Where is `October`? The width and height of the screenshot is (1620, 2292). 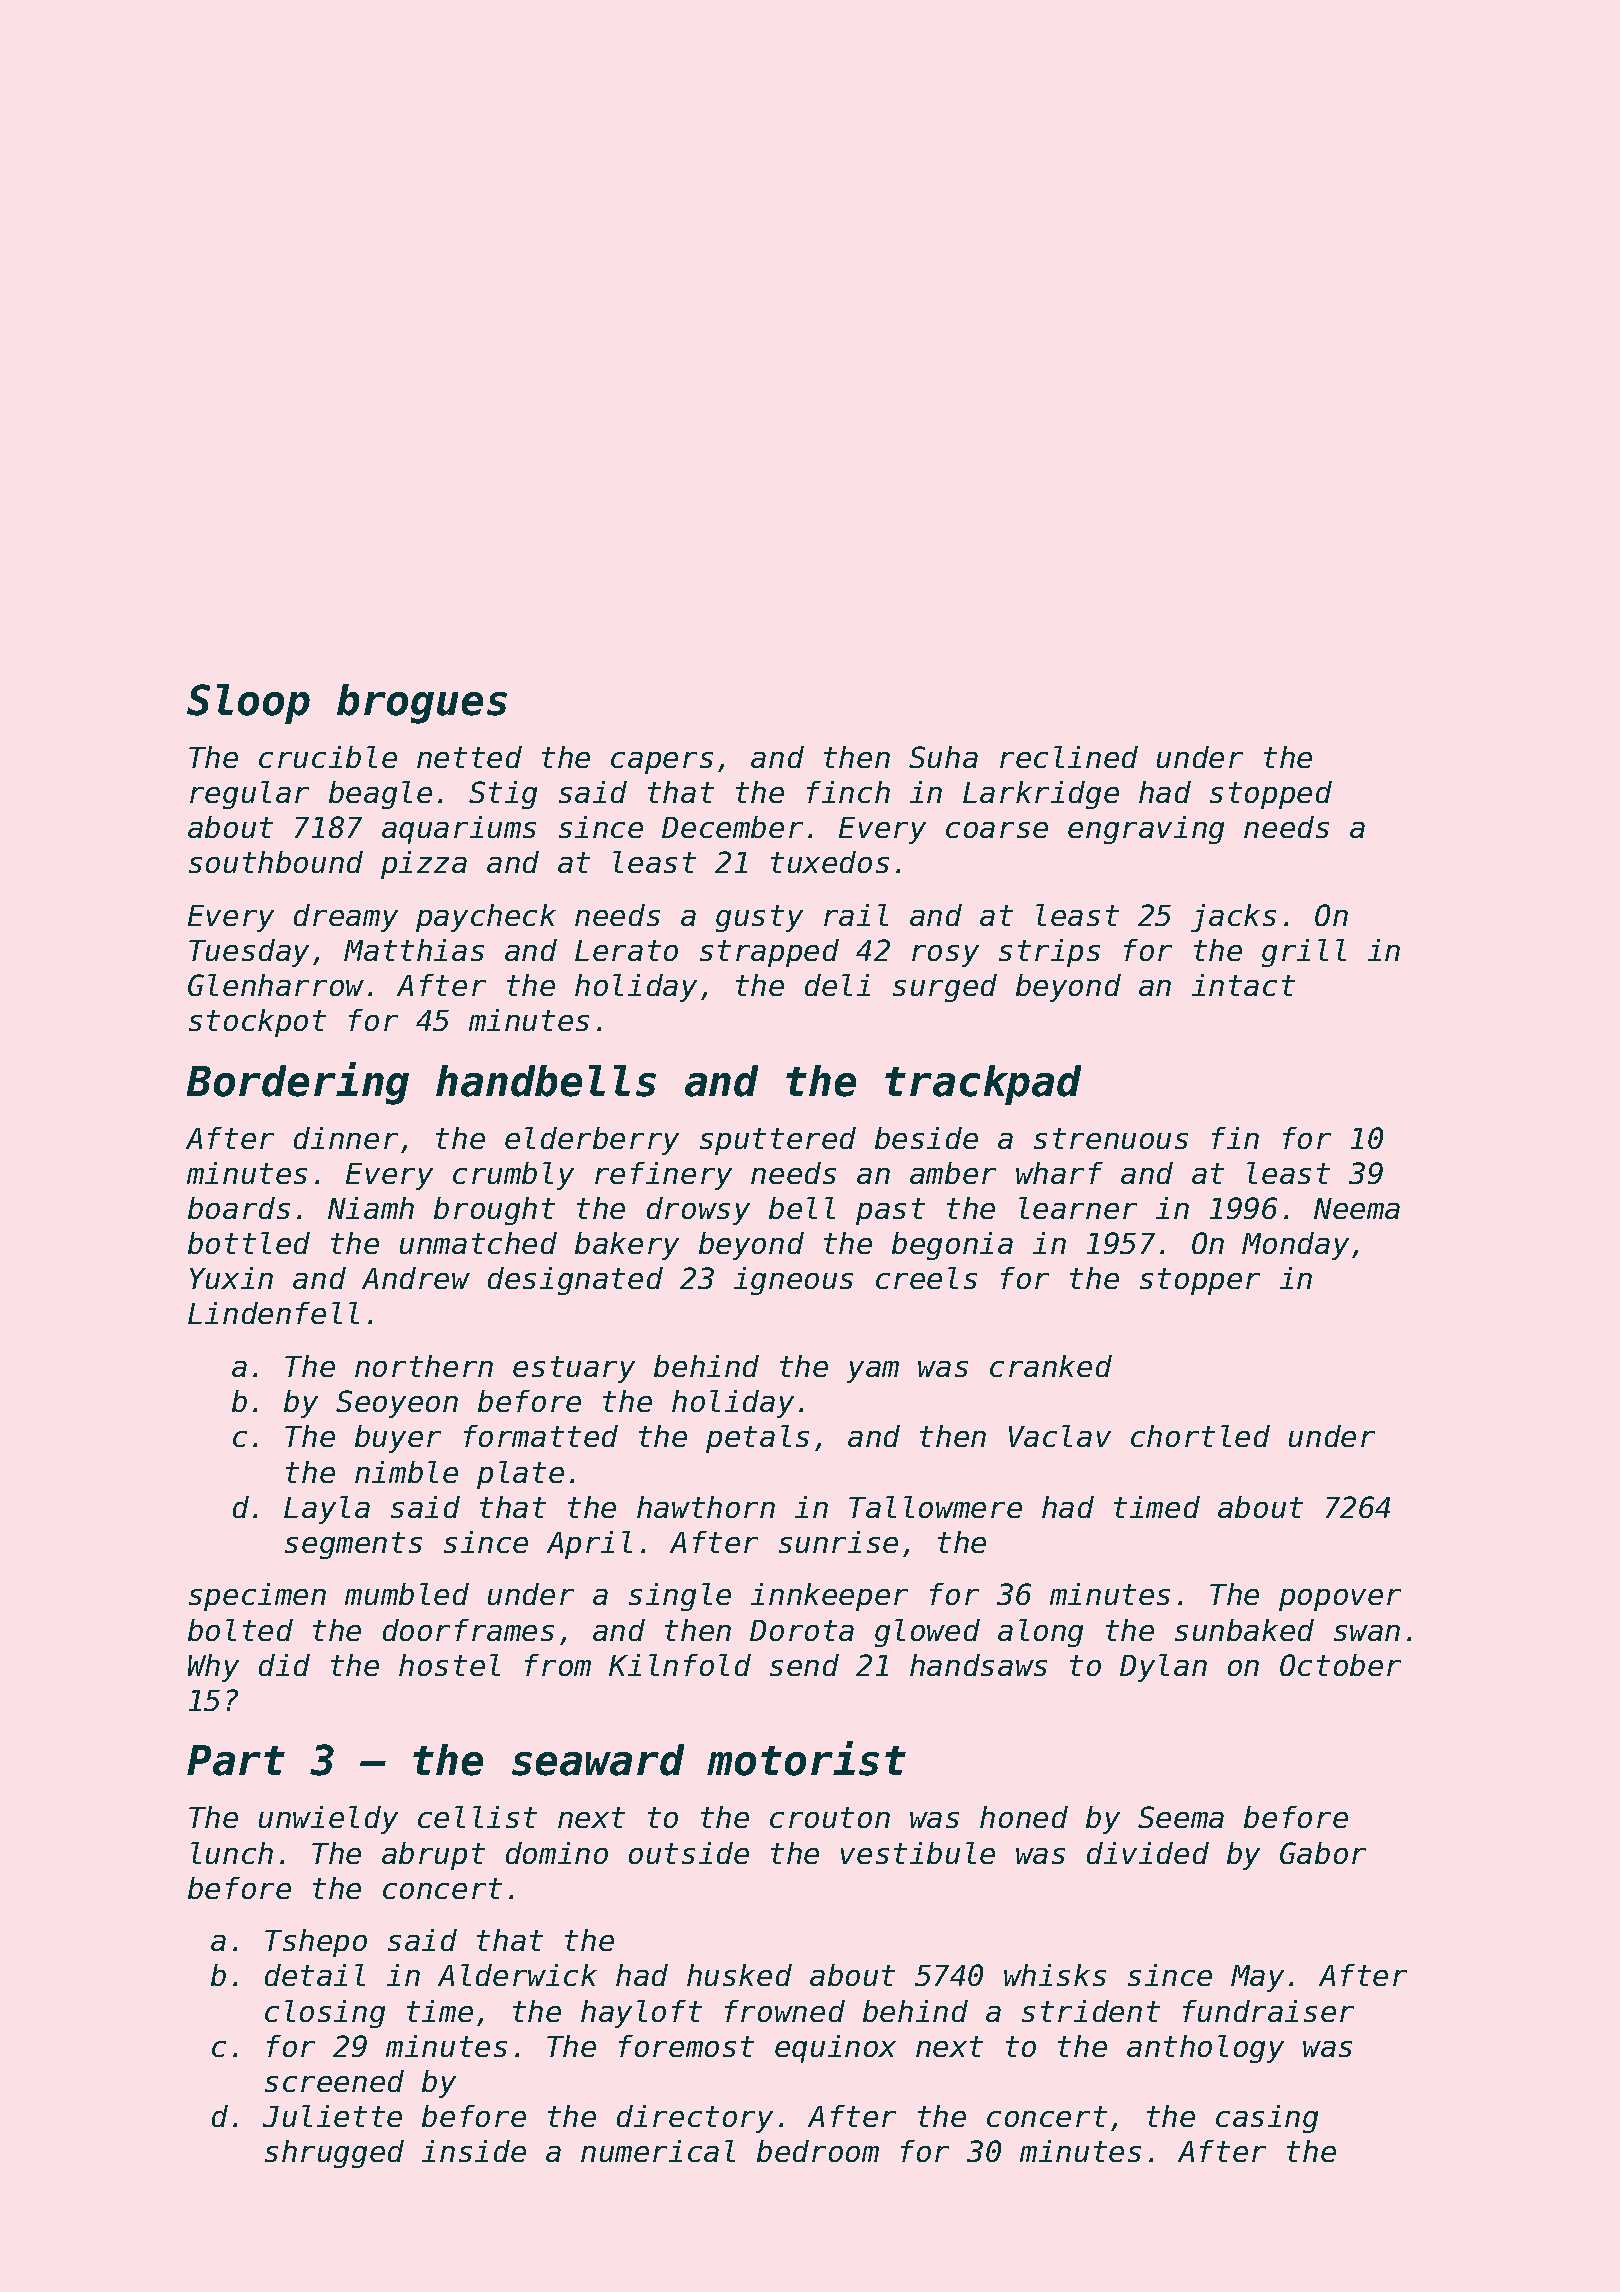
October is located at coordinates (1340, 1665).
